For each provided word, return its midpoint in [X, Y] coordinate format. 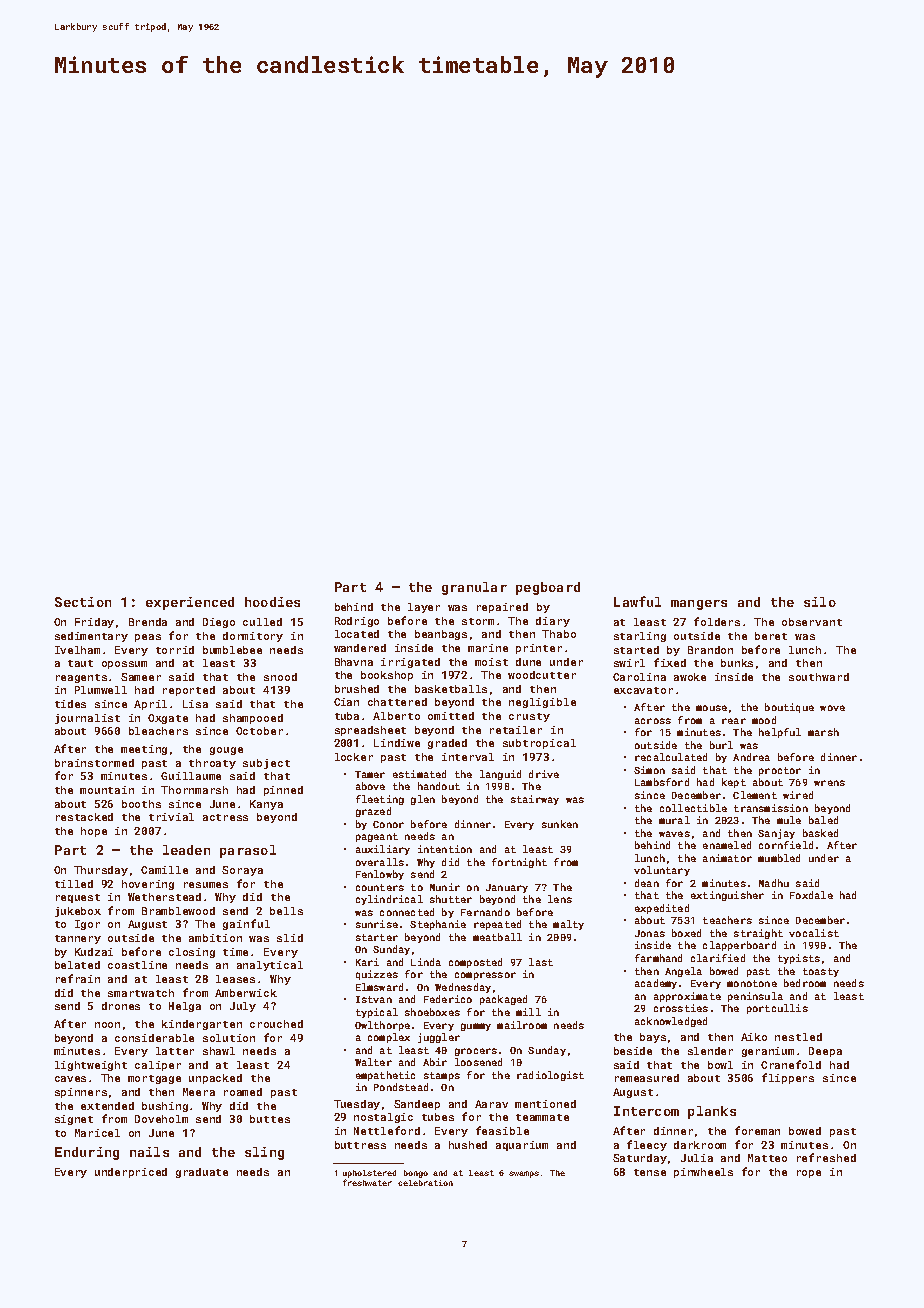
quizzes [377, 975]
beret [771, 636]
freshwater [367, 1182]
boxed [686, 933]
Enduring [87, 1153]
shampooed [253, 719]
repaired [502, 608]
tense [650, 1172]
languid [500, 775]
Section [83, 602]
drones [121, 1006]
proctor [780, 771]
